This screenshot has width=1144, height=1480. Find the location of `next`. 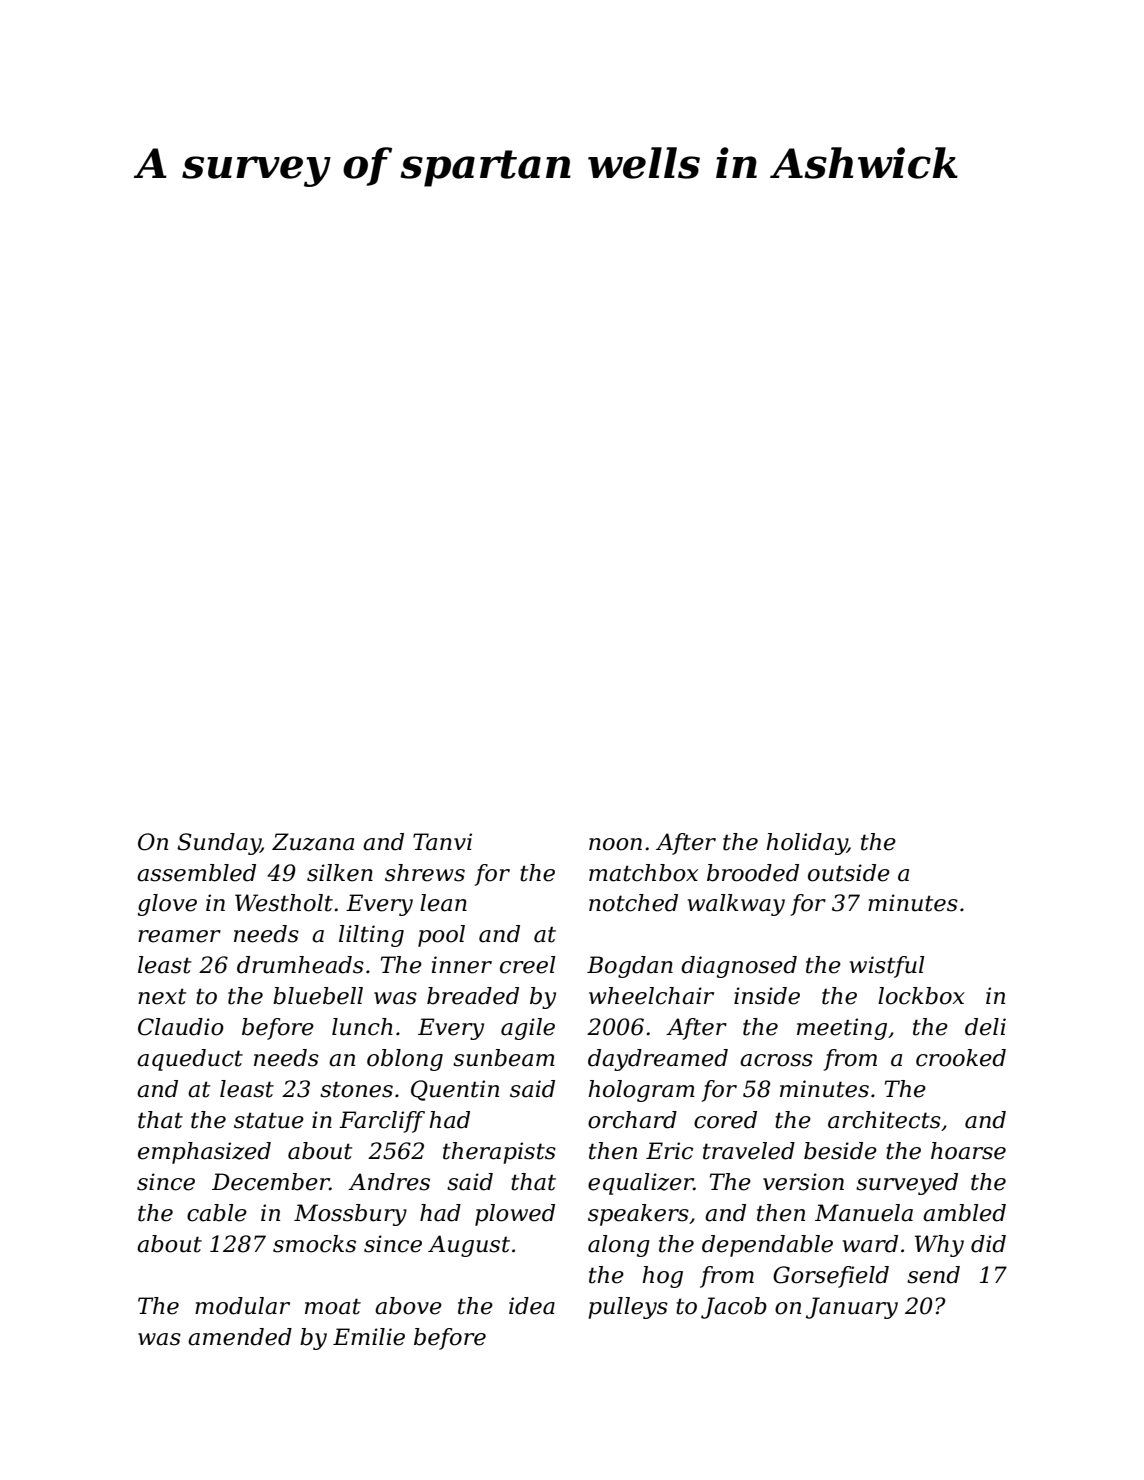

next is located at coordinates (162, 996).
